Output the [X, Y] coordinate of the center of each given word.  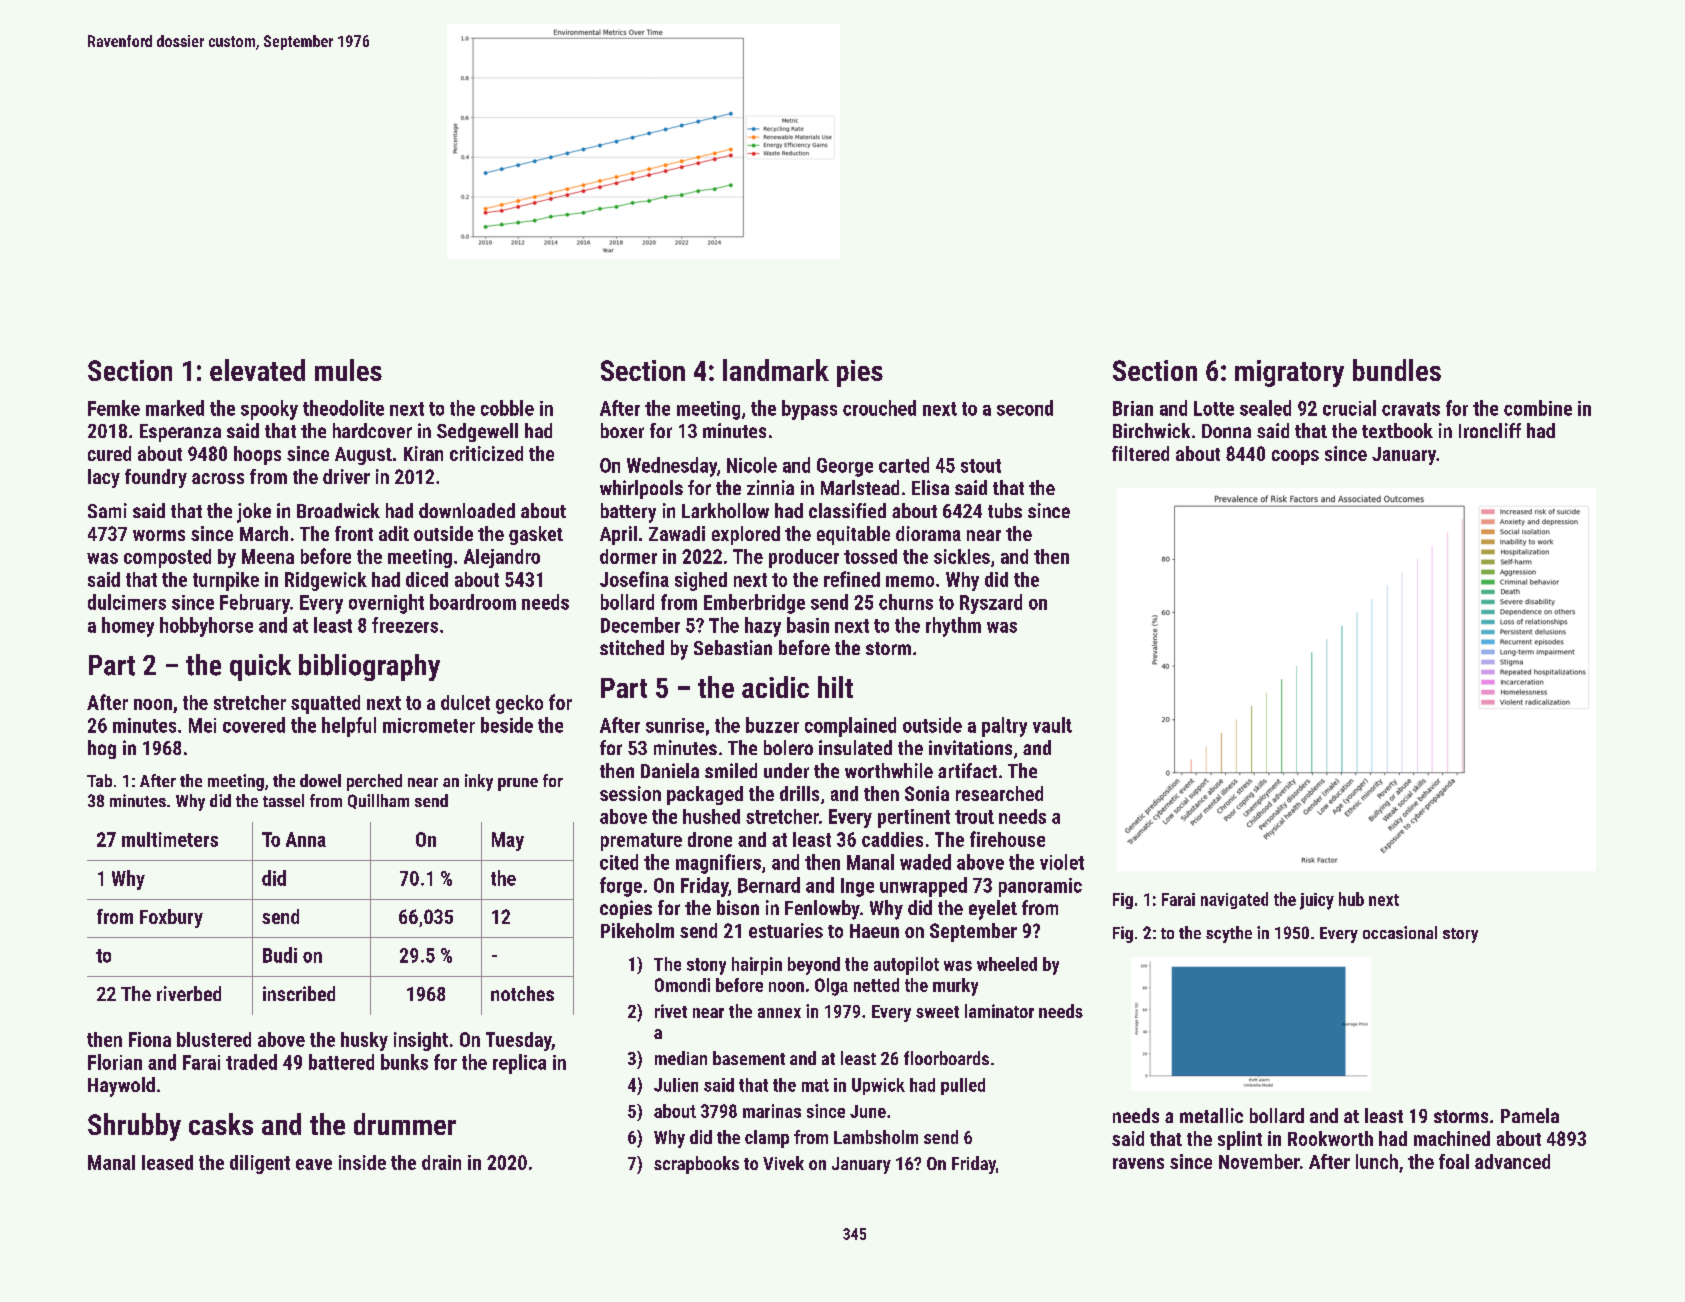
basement [749, 1058]
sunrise [675, 725]
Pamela [1530, 1115]
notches [522, 993]
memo [910, 581]
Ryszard [991, 604]
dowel [320, 780]
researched [999, 793]
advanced [1512, 1161]
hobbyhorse [206, 627]
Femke [114, 408]
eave [314, 1164]
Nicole [752, 465]
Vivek [783, 1163]
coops [1295, 457]
